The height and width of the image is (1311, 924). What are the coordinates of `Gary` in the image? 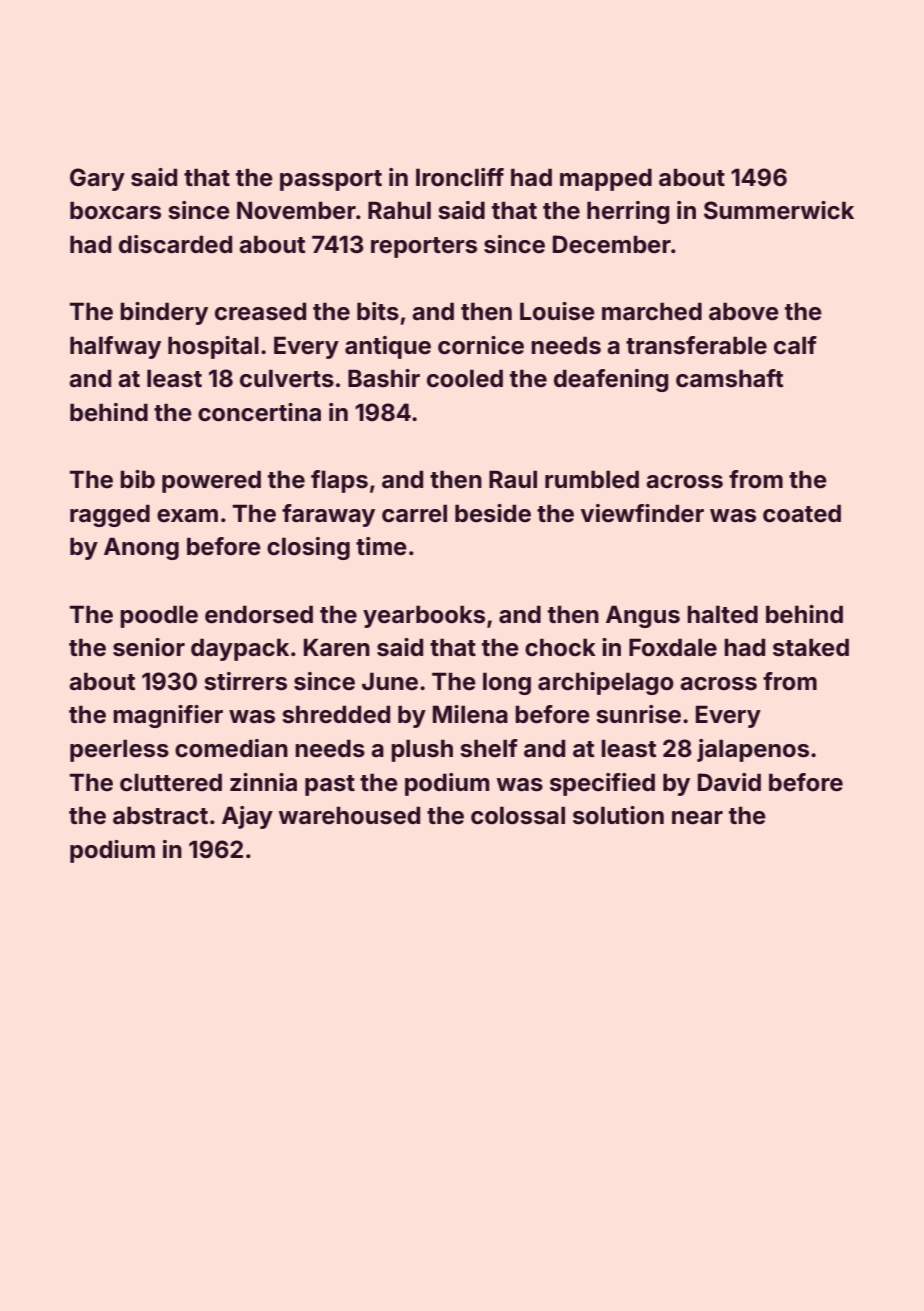 It's located at (97, 179).
